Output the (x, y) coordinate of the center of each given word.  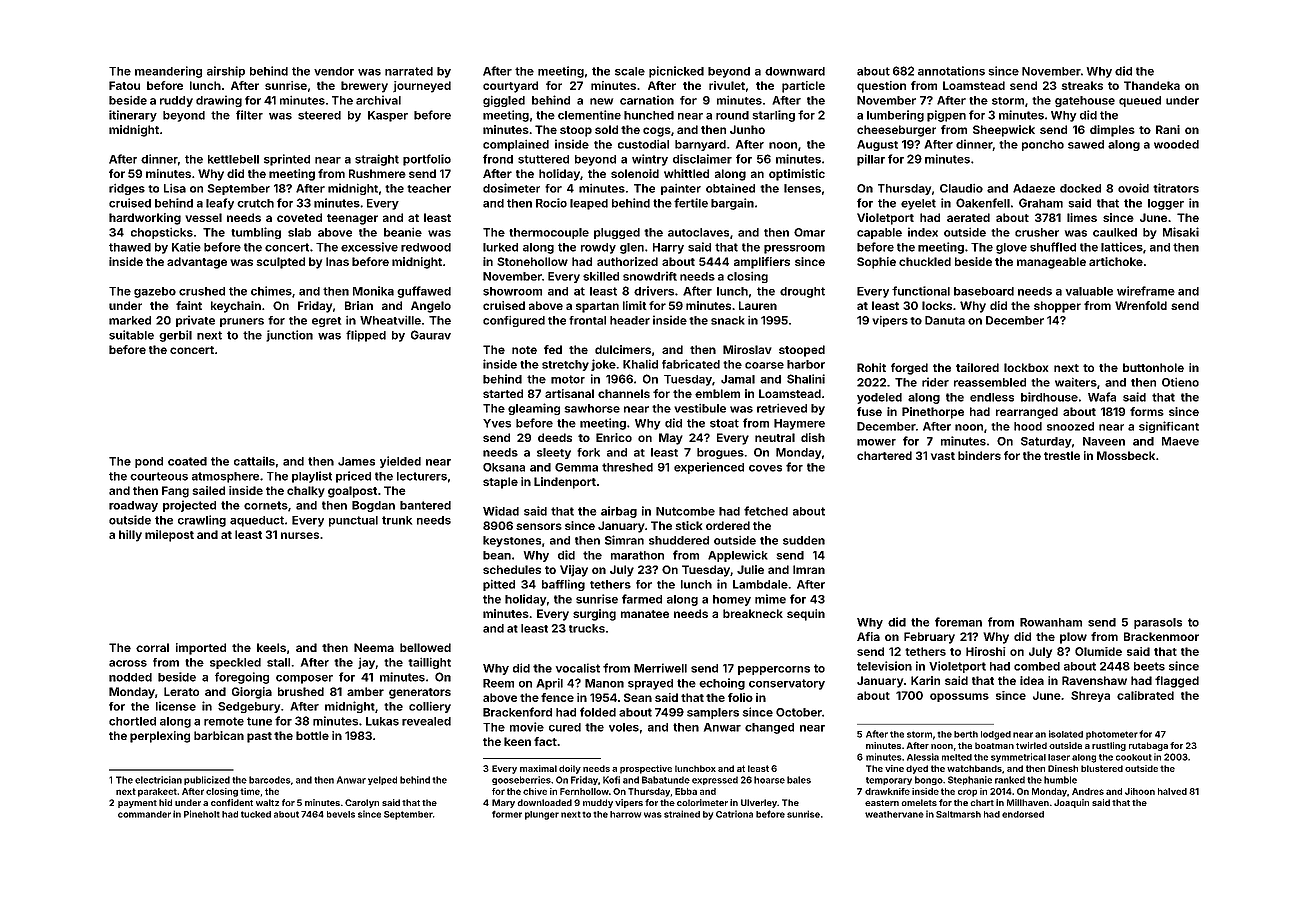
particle (803, 87)
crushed (202, 291)
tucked (256, 814)
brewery (364, 87)
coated (187, 461)
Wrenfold (1141, 305)
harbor (806, 364)
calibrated (1145, 695)
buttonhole (1153, 367)
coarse (764, 365)
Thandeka (1152, 85)
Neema (374, 647)
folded (598, 712)
